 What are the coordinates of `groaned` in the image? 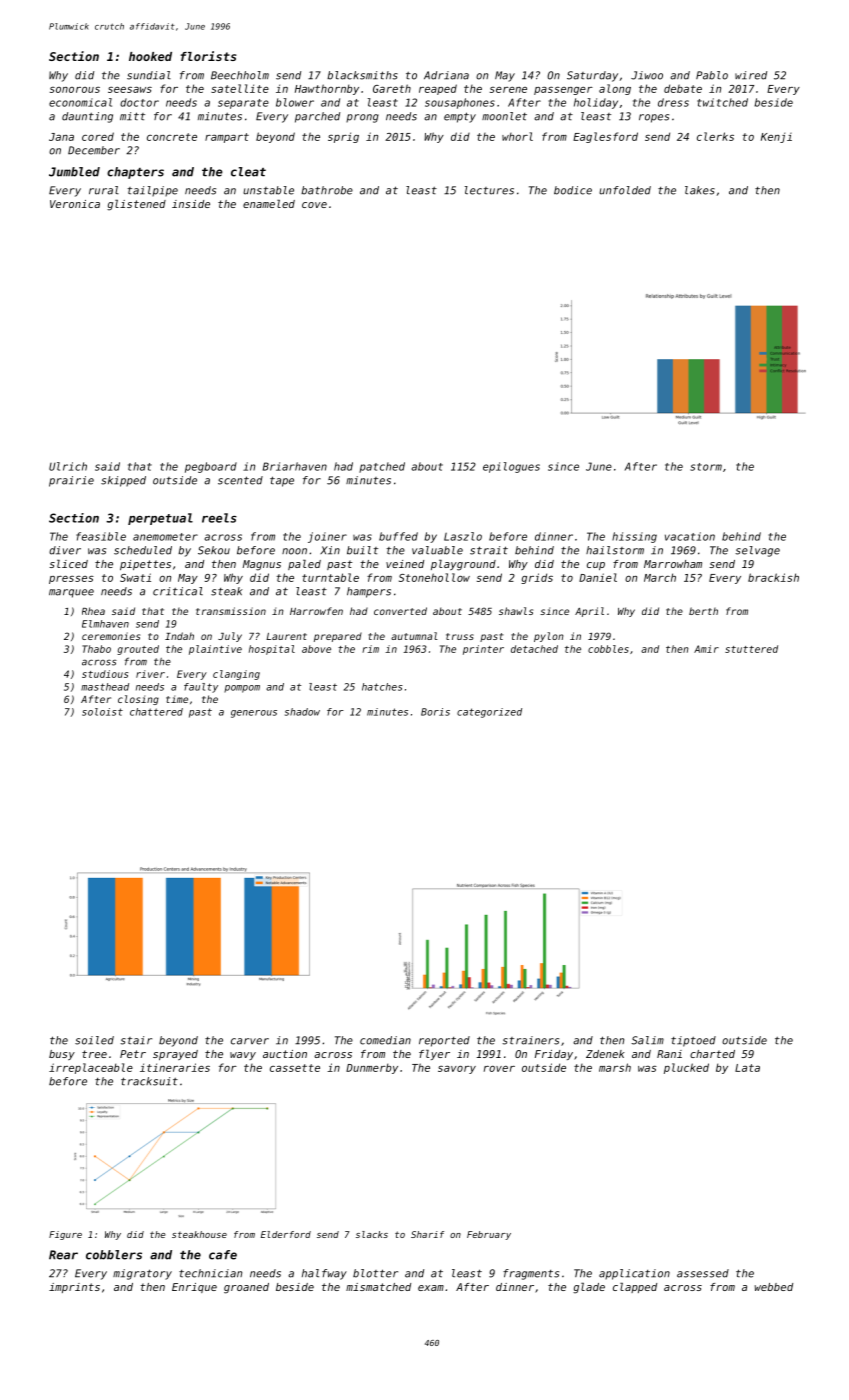 It's located at (246, 1288).
